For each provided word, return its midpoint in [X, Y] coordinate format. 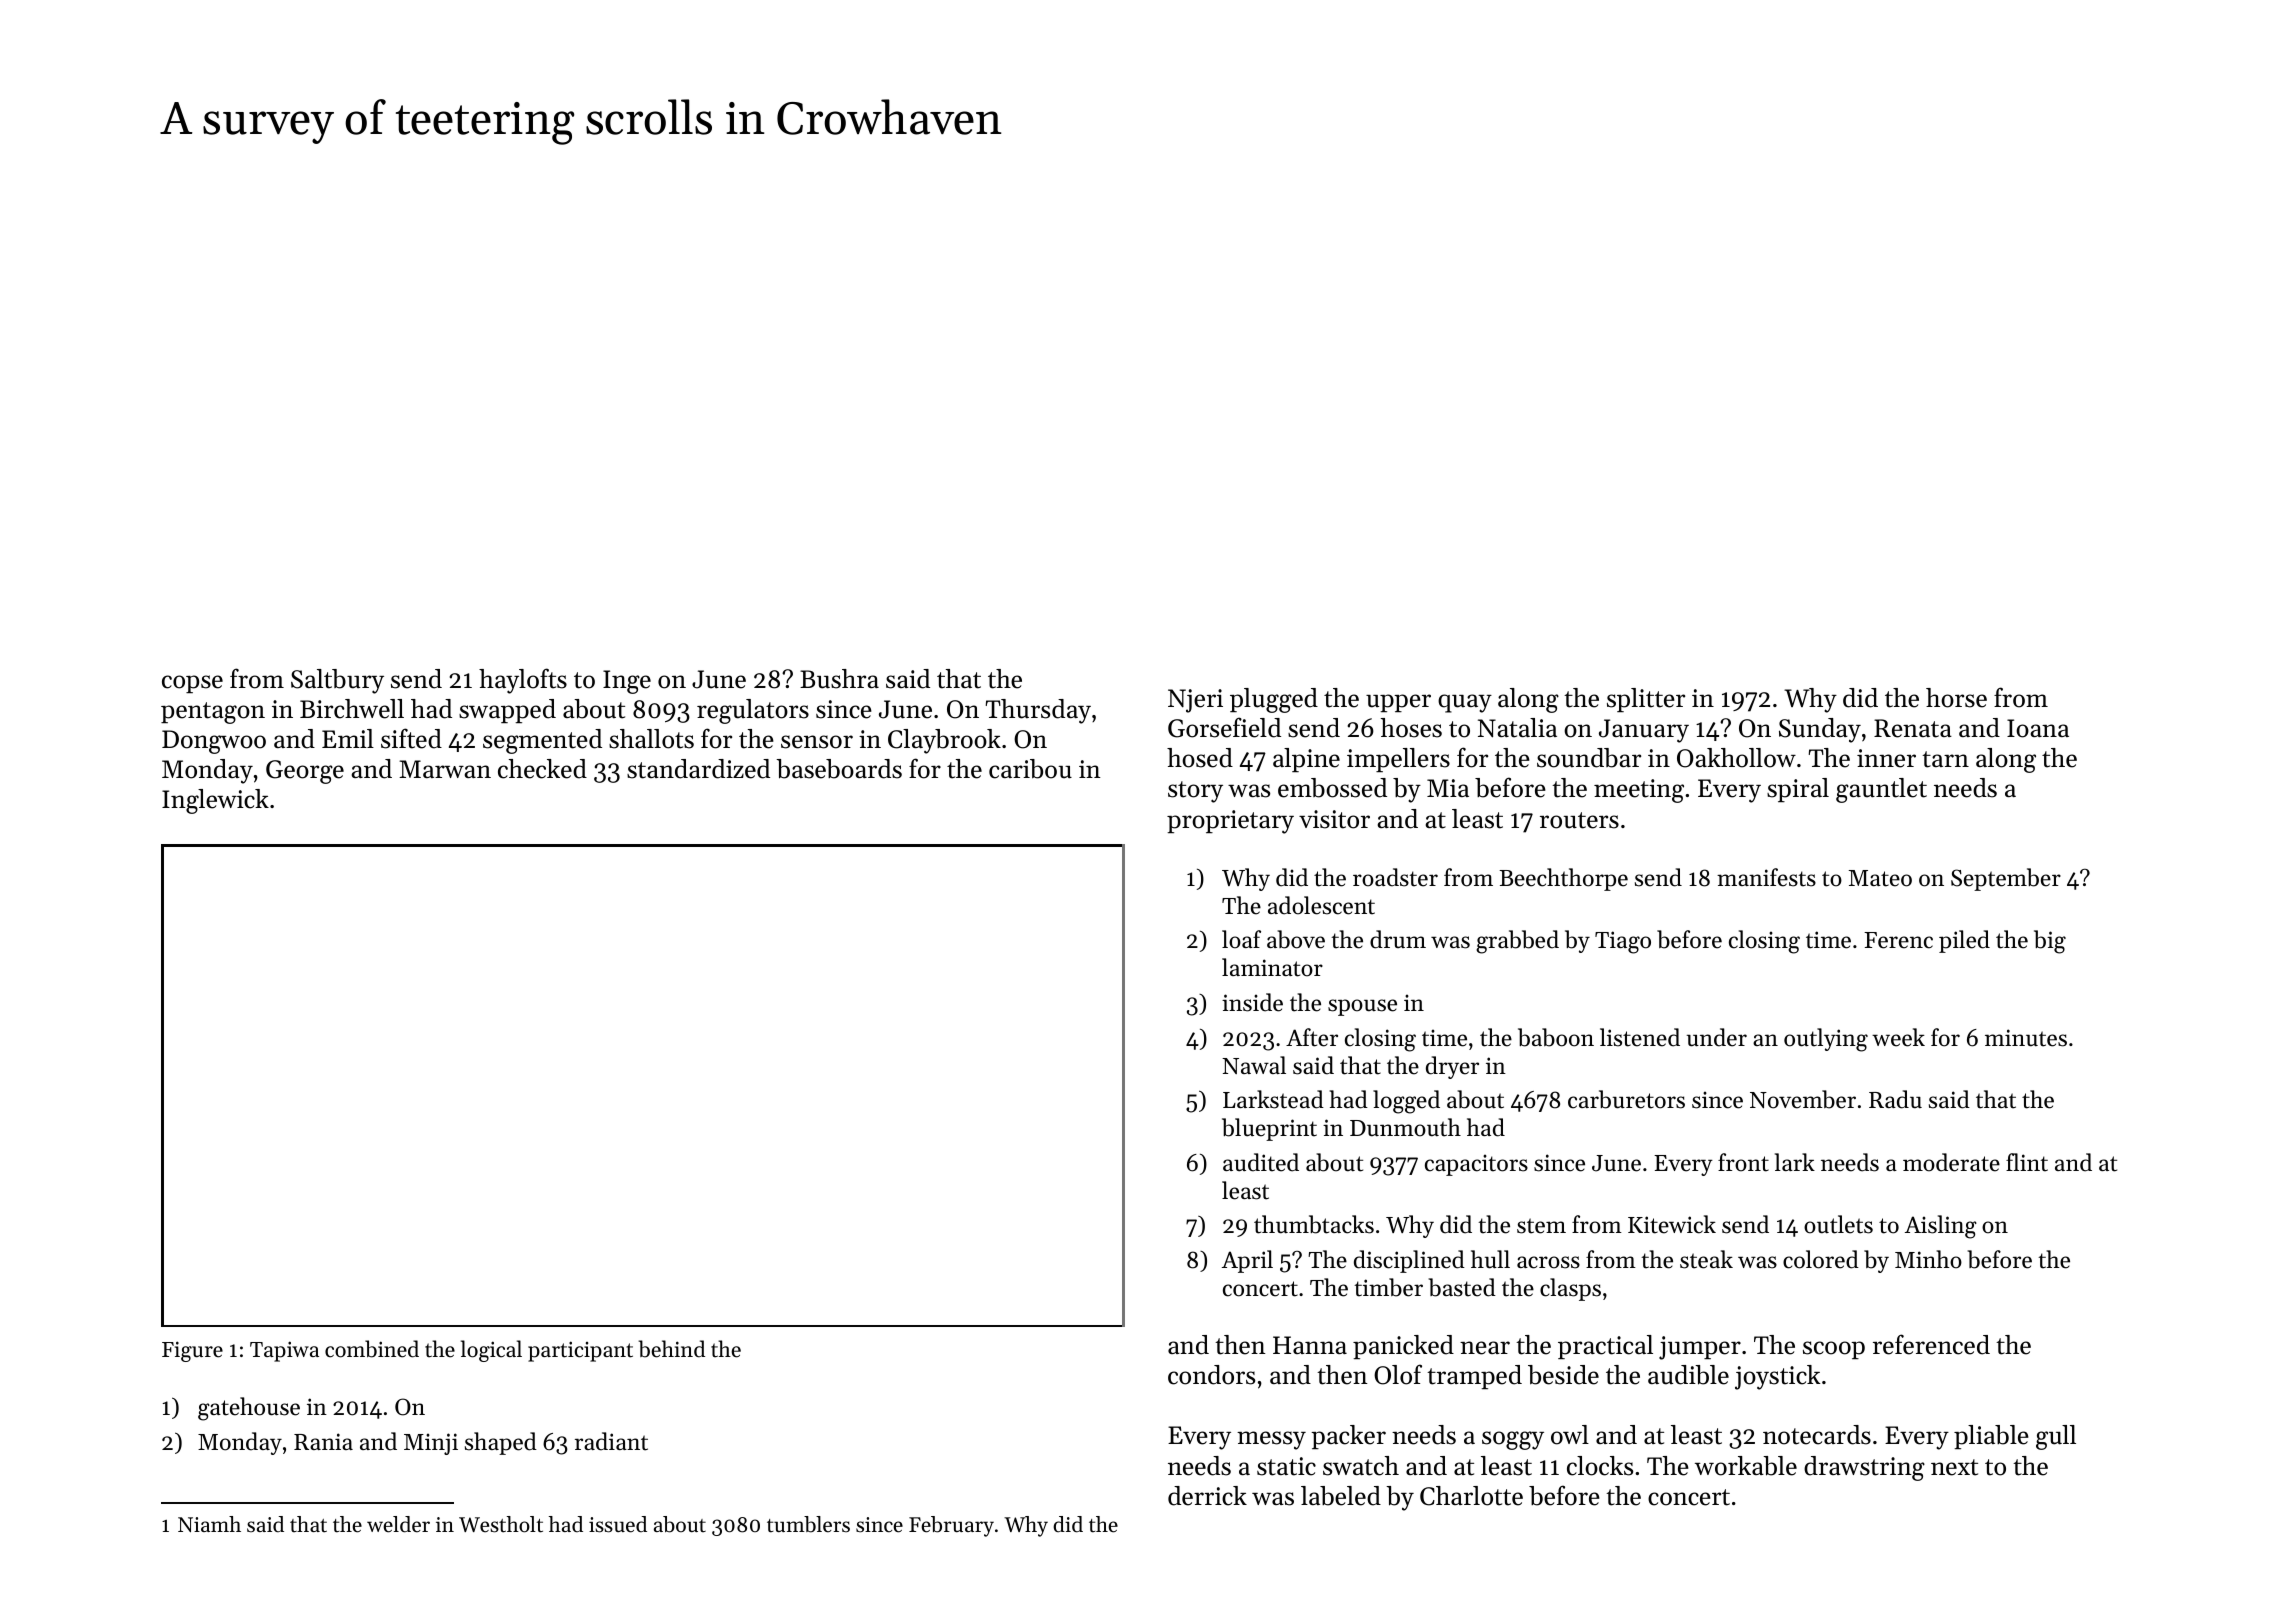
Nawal [1254, 1065]
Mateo [1880, 878]
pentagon [213, 713]
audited [1261, 1162]
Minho [1928, 1259]
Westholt [501, 1524]
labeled [1341, 1496]
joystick [1777, 1377]
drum [1398, 939]
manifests [1766, 877]
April [1247, 1261]
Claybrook [944, 741]
